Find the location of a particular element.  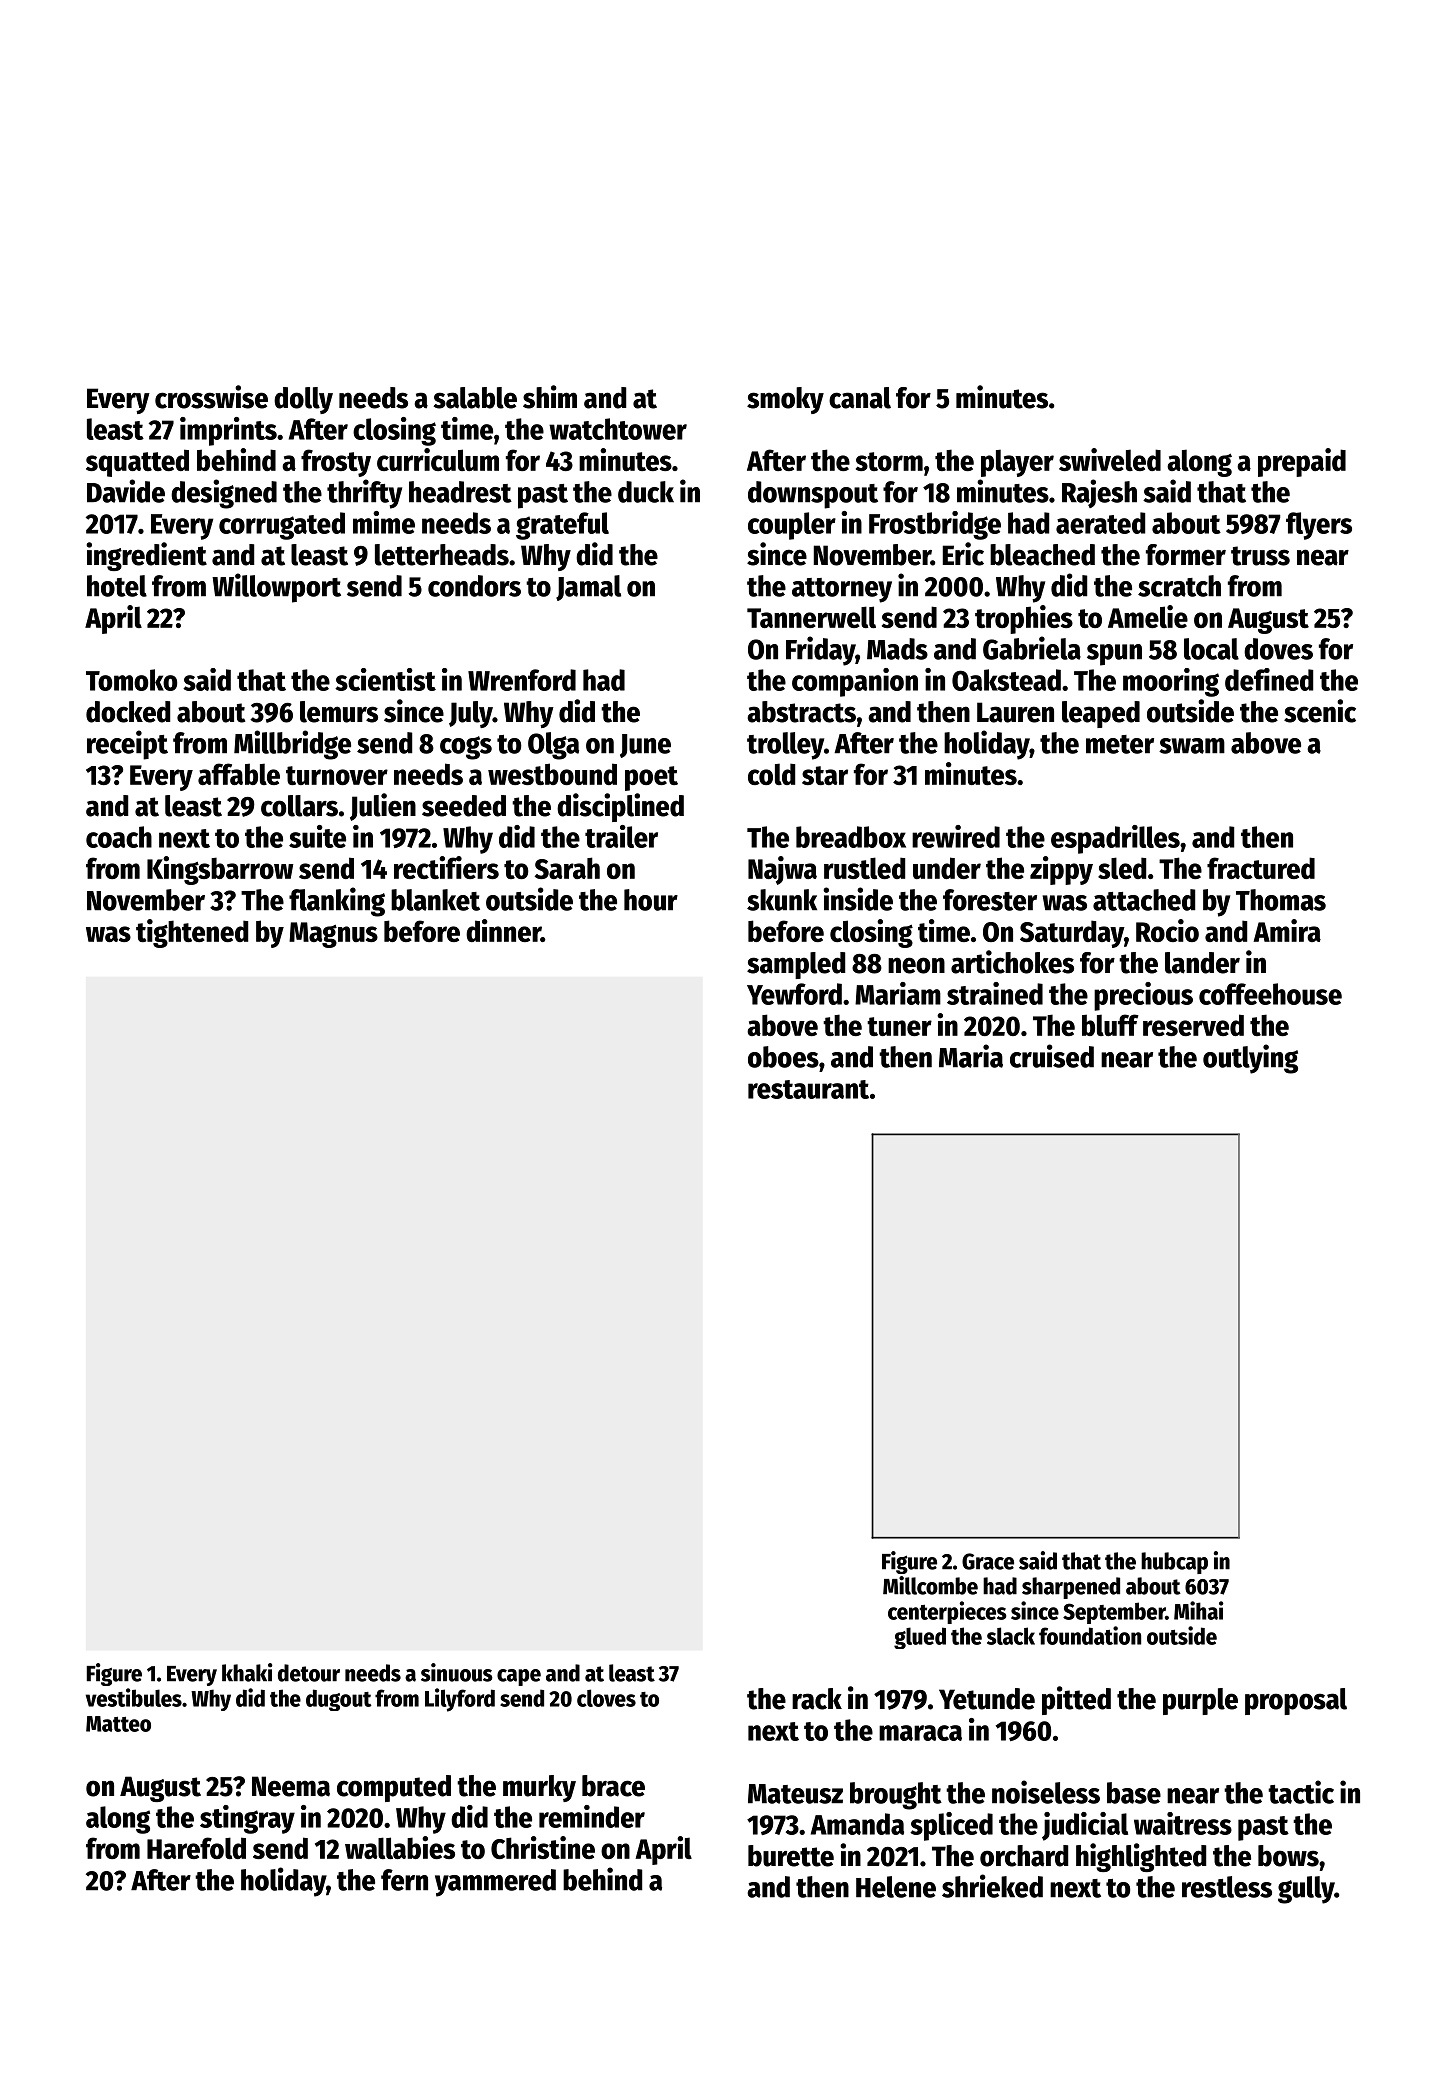

reminder is located at coordinates (592, 1816).
